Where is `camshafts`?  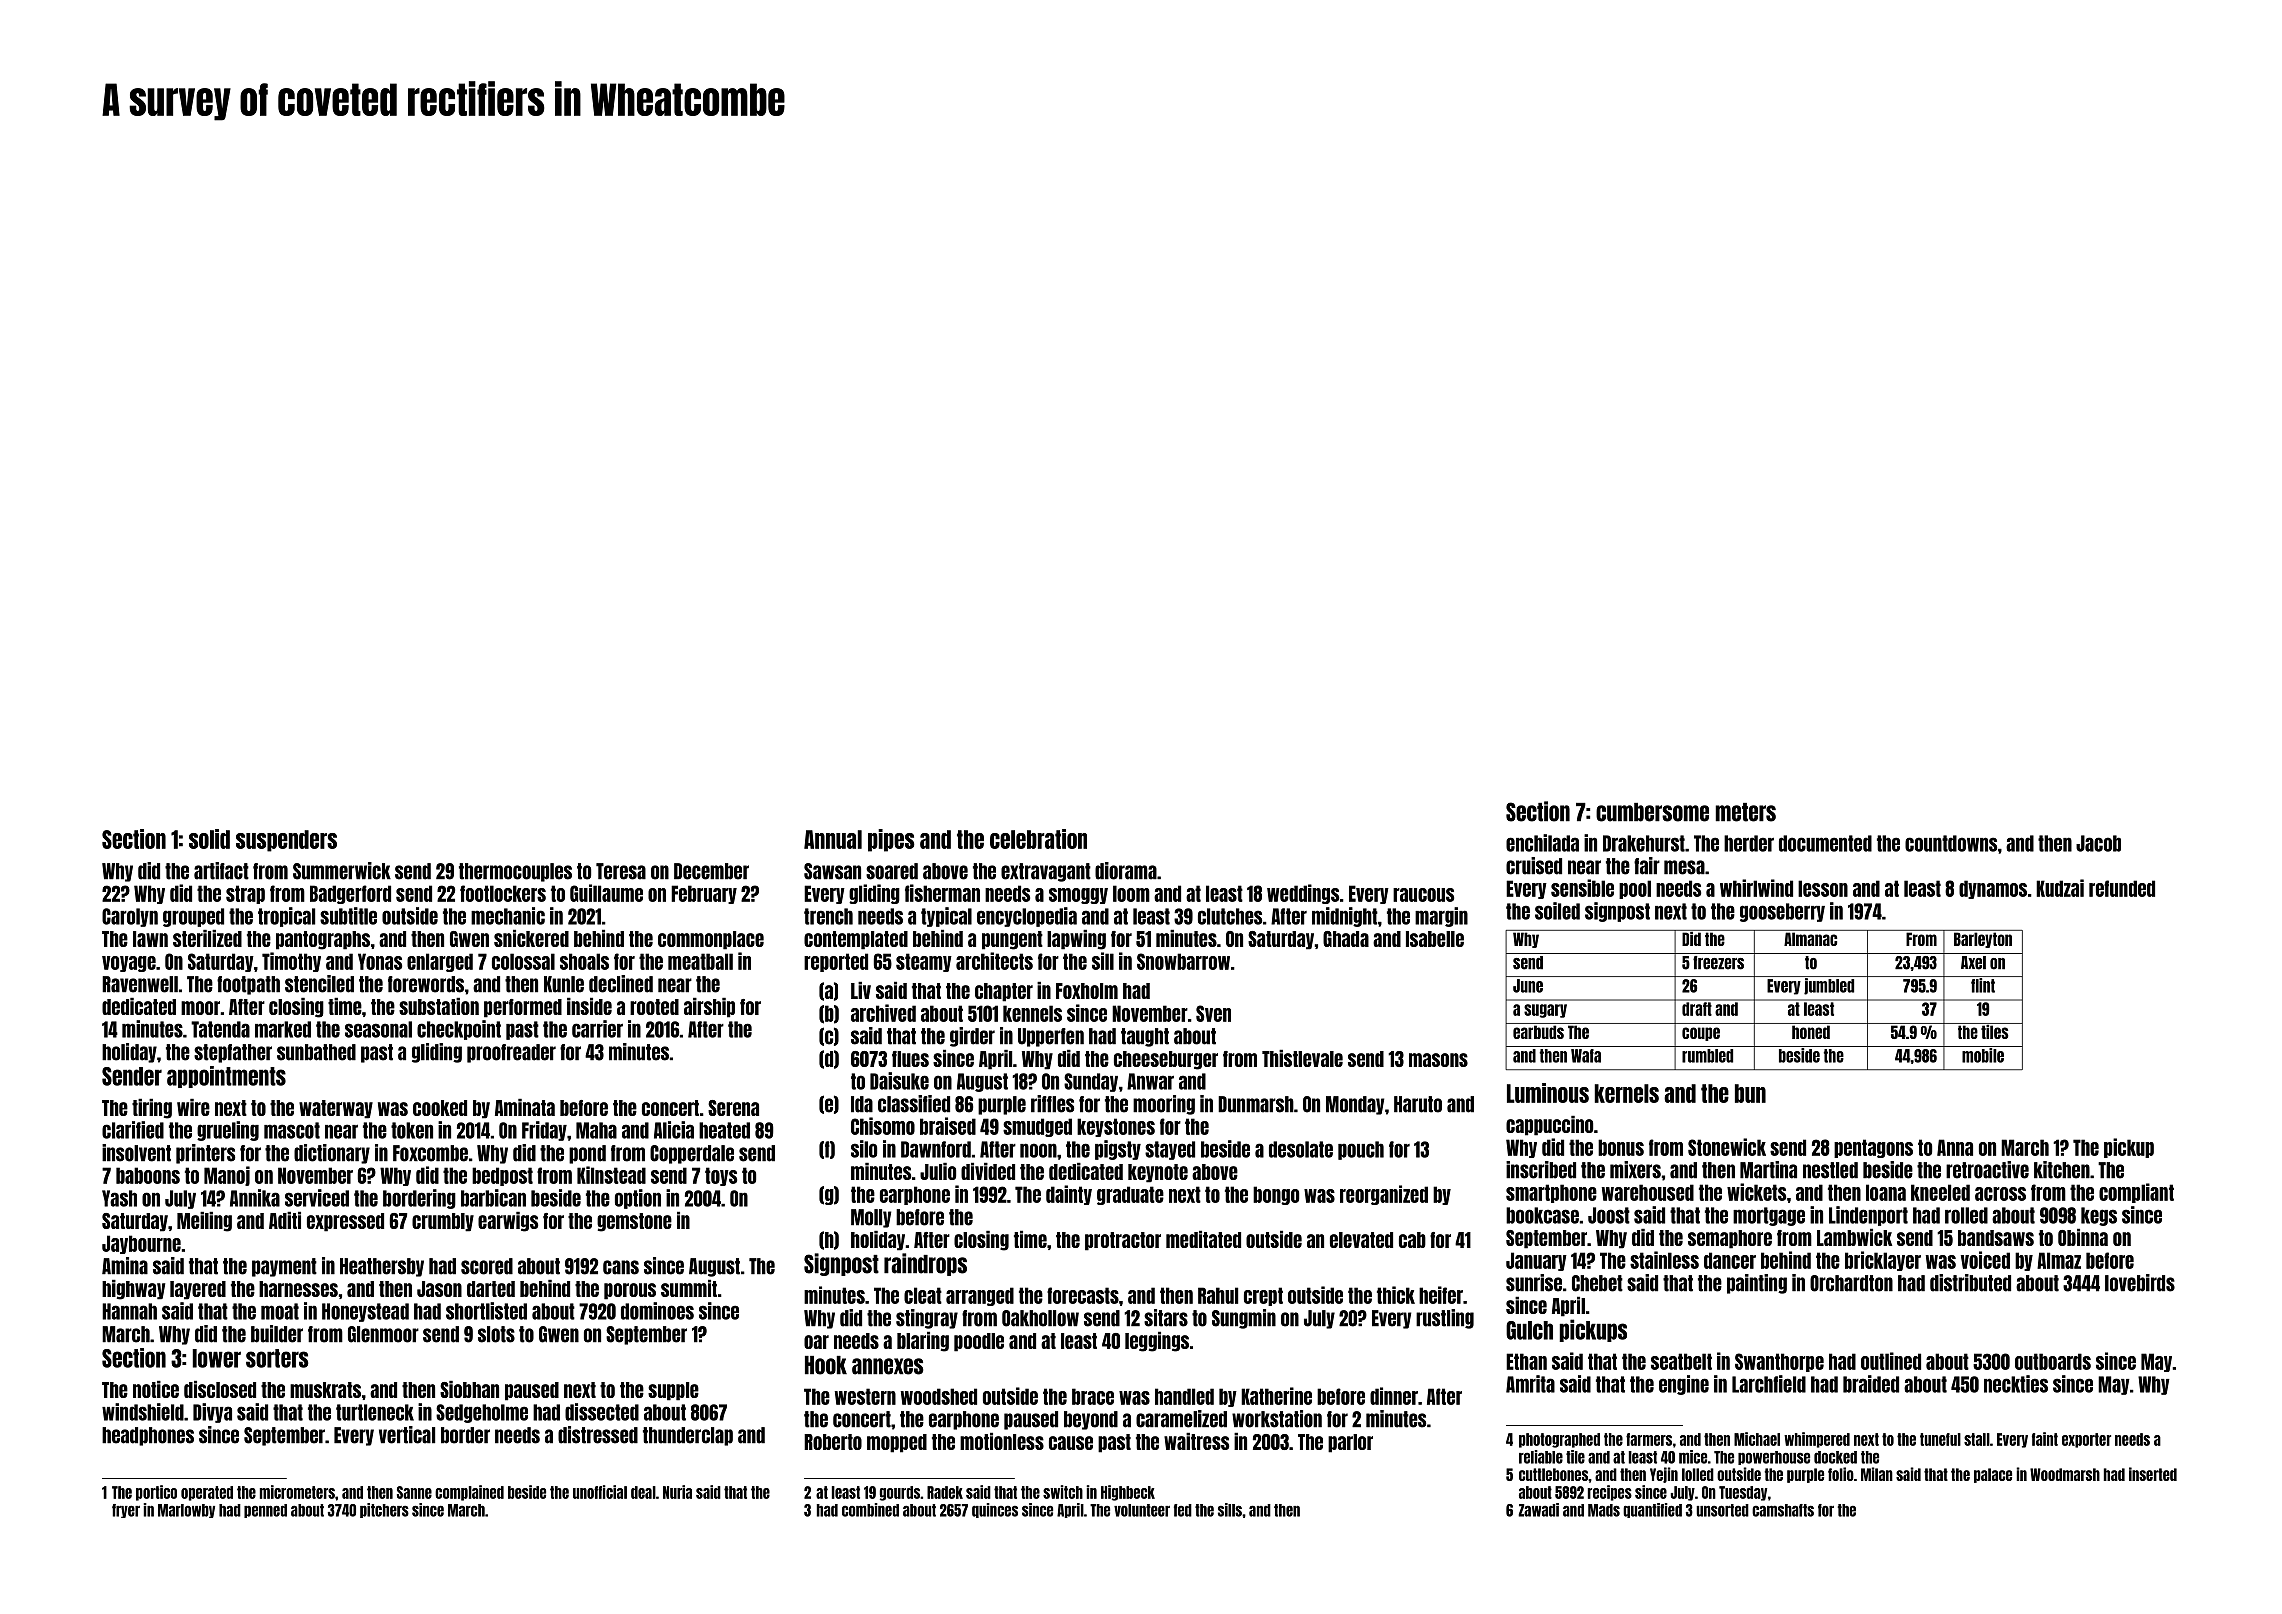 camshafts is located at coordinates (1783, 1510).
